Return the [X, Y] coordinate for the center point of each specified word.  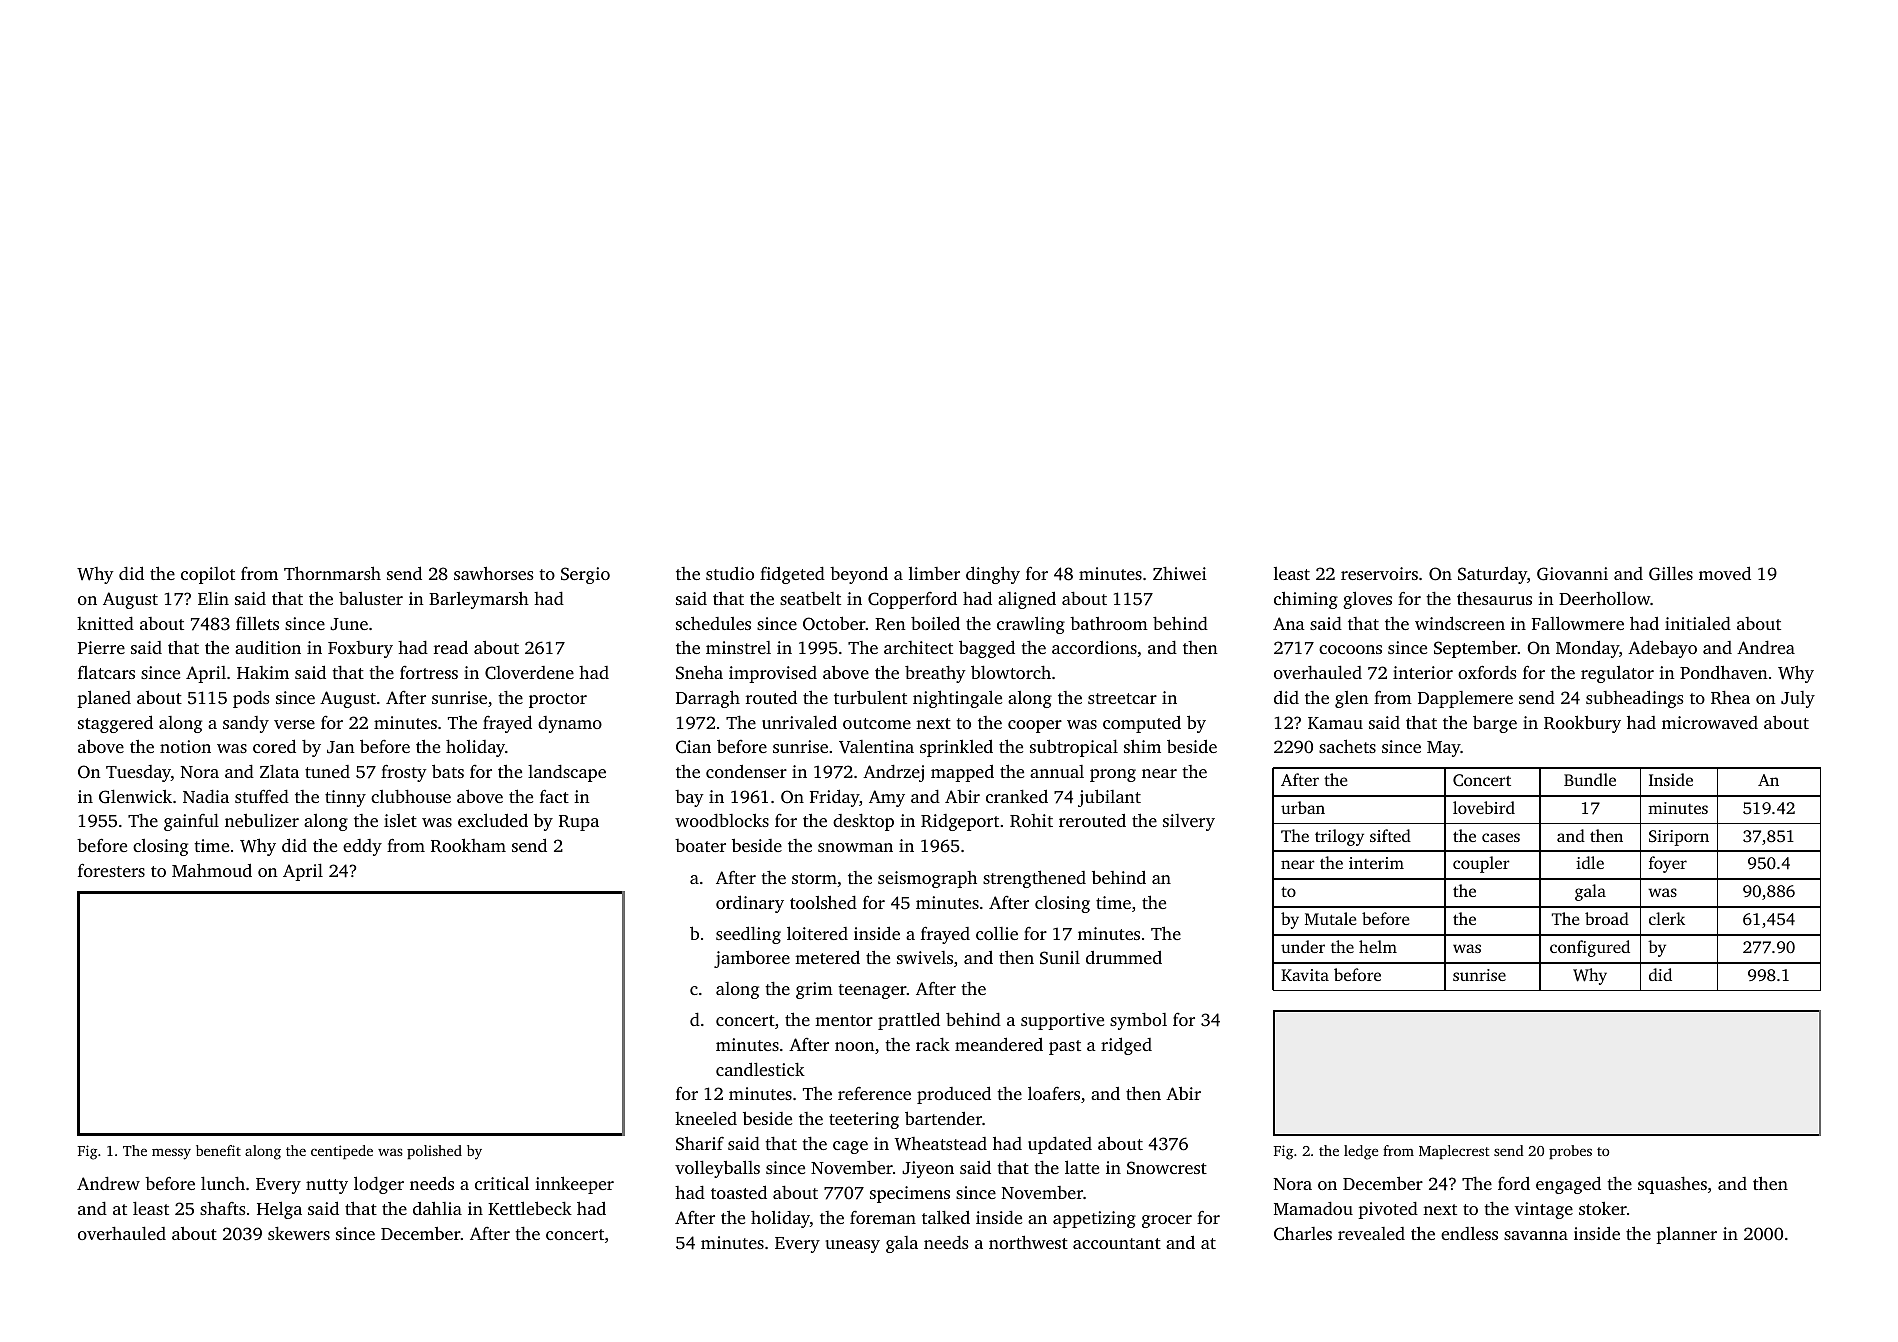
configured [1590, 948]
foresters [111, 870]
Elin [213, 598]
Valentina [876, 747]
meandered [999, 1044]
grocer [1167, 1221]
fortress [429, 672]
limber [934, 573]
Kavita [1305, 975]
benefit [218, 1150]
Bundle [1590, 779]
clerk [1667, 918]
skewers [299, 1233]
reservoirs [1379, 573]
